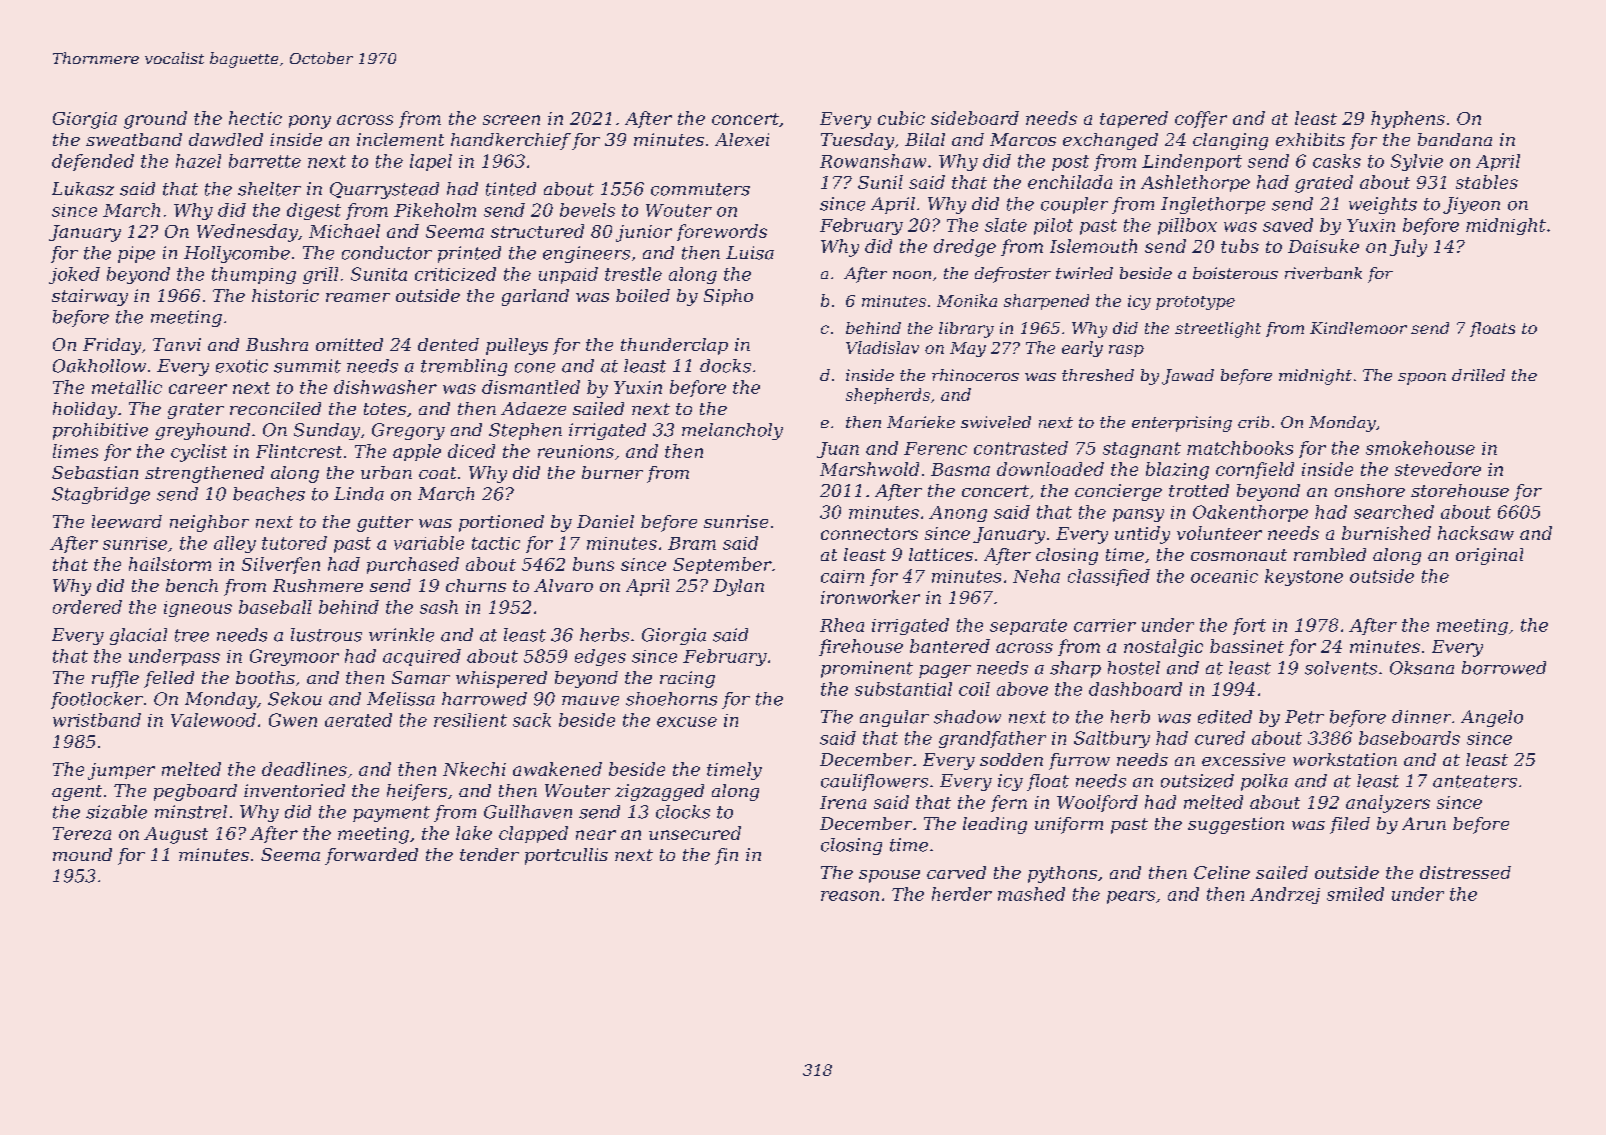  Describe the element at coordinates (586, 254) in the image. I see `engineers` at that location.
